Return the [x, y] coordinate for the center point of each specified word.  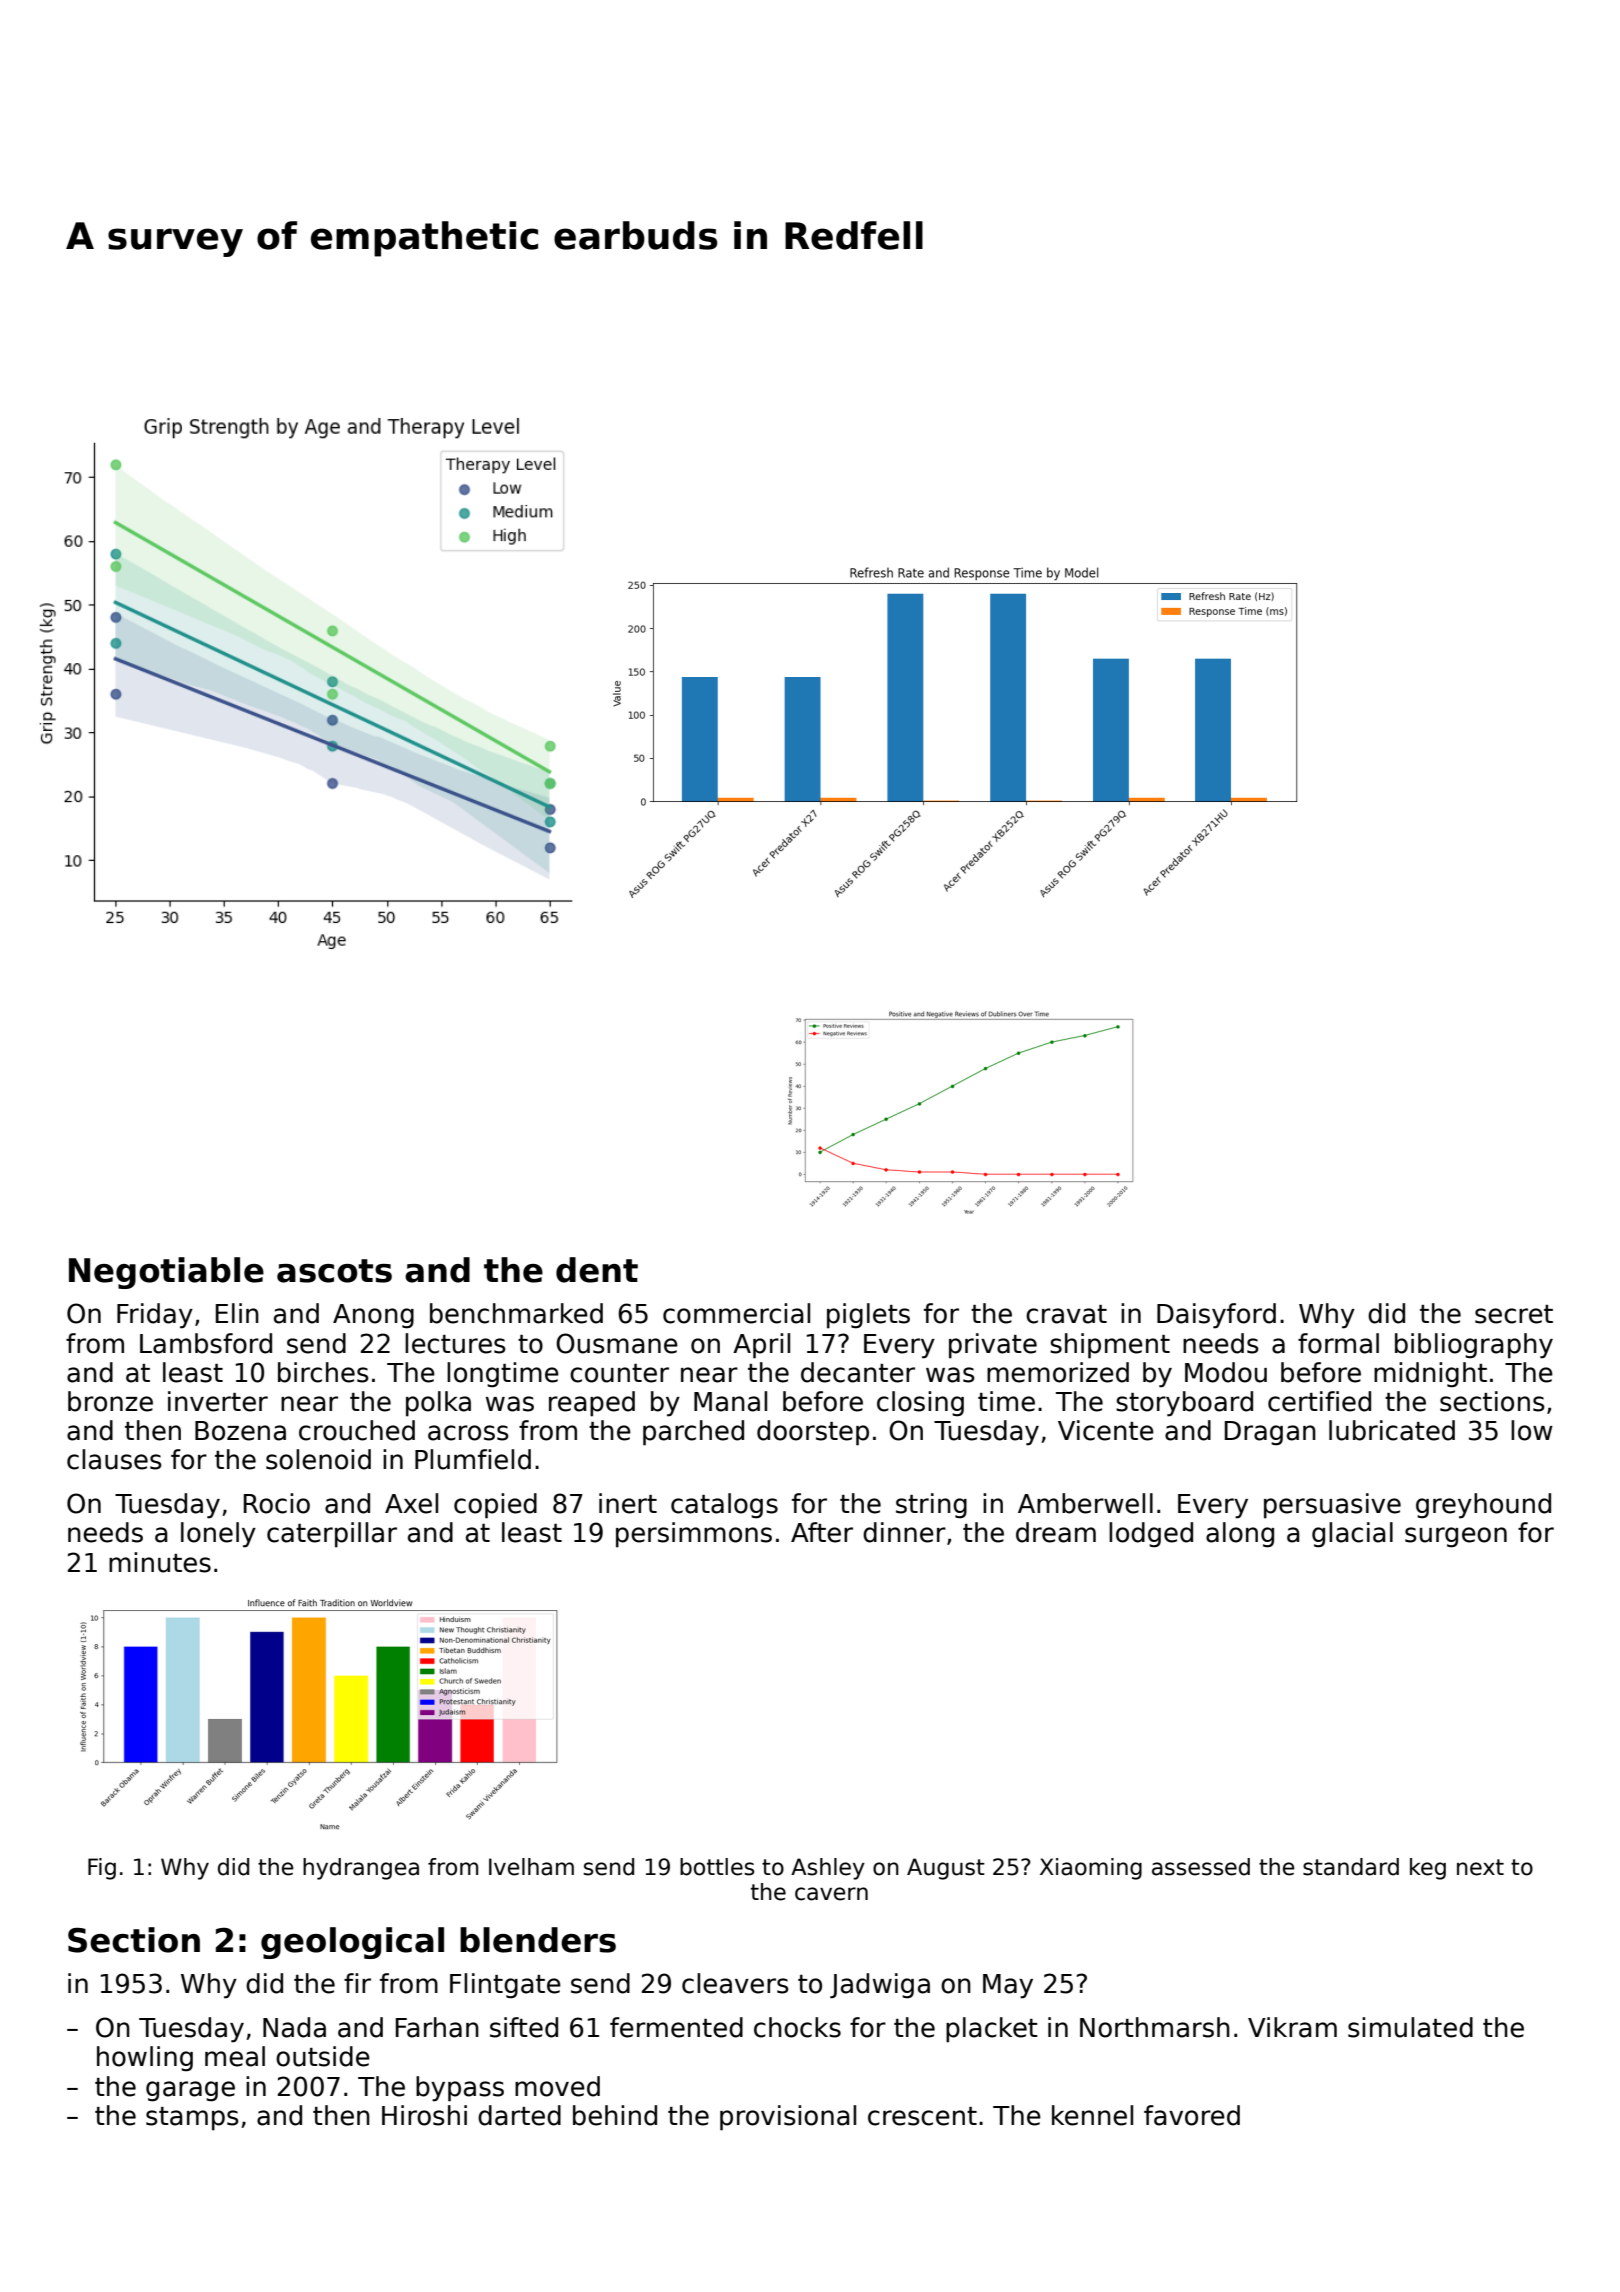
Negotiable [166, 1273]
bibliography [1474, 1346]
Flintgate [505, 1986]
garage [190, 2091]
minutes [160, 1562]
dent [597, 1270]
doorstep [813, 1433]
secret [1514, 1314]
